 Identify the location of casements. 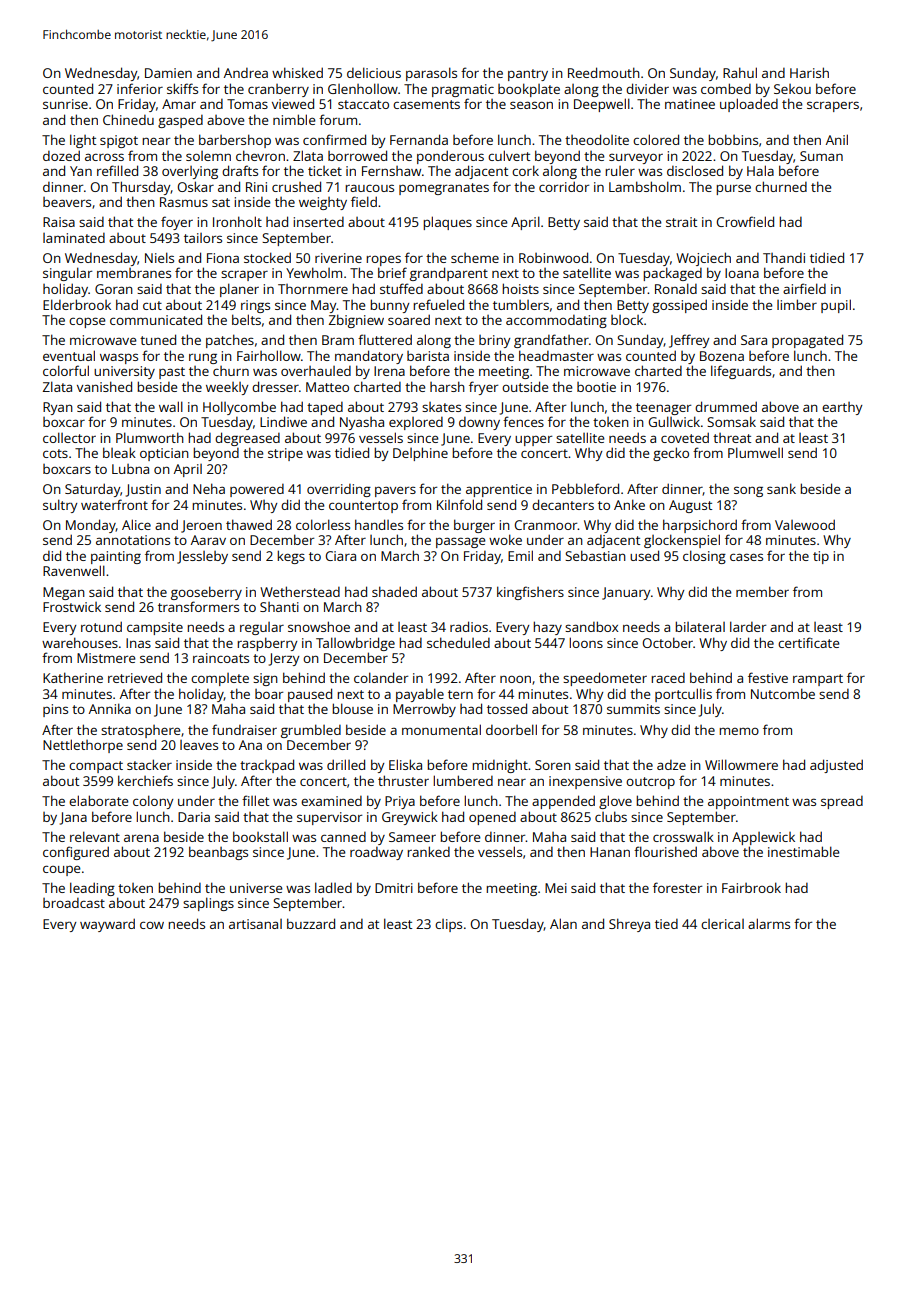
(426, 104).
